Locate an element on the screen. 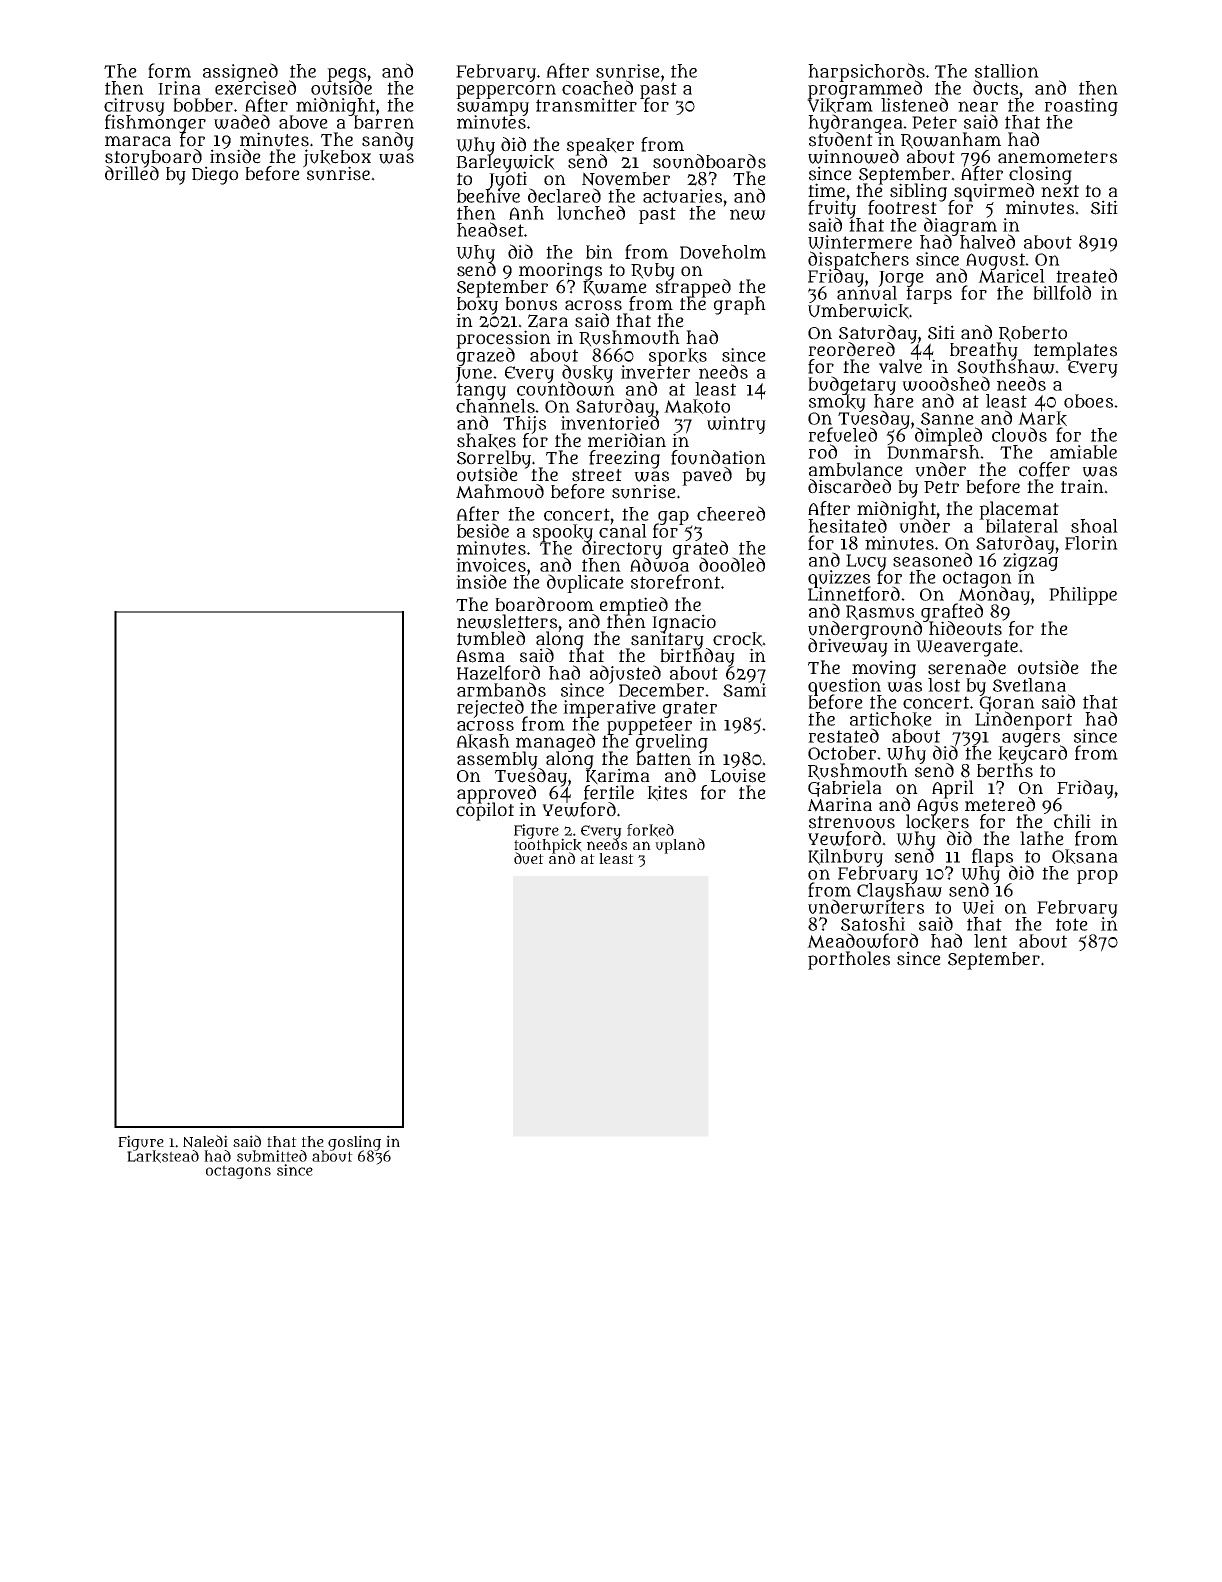 The width and height of the screenshot is (1222, 1582). Naledi is located at coordinates (205, 1141).
